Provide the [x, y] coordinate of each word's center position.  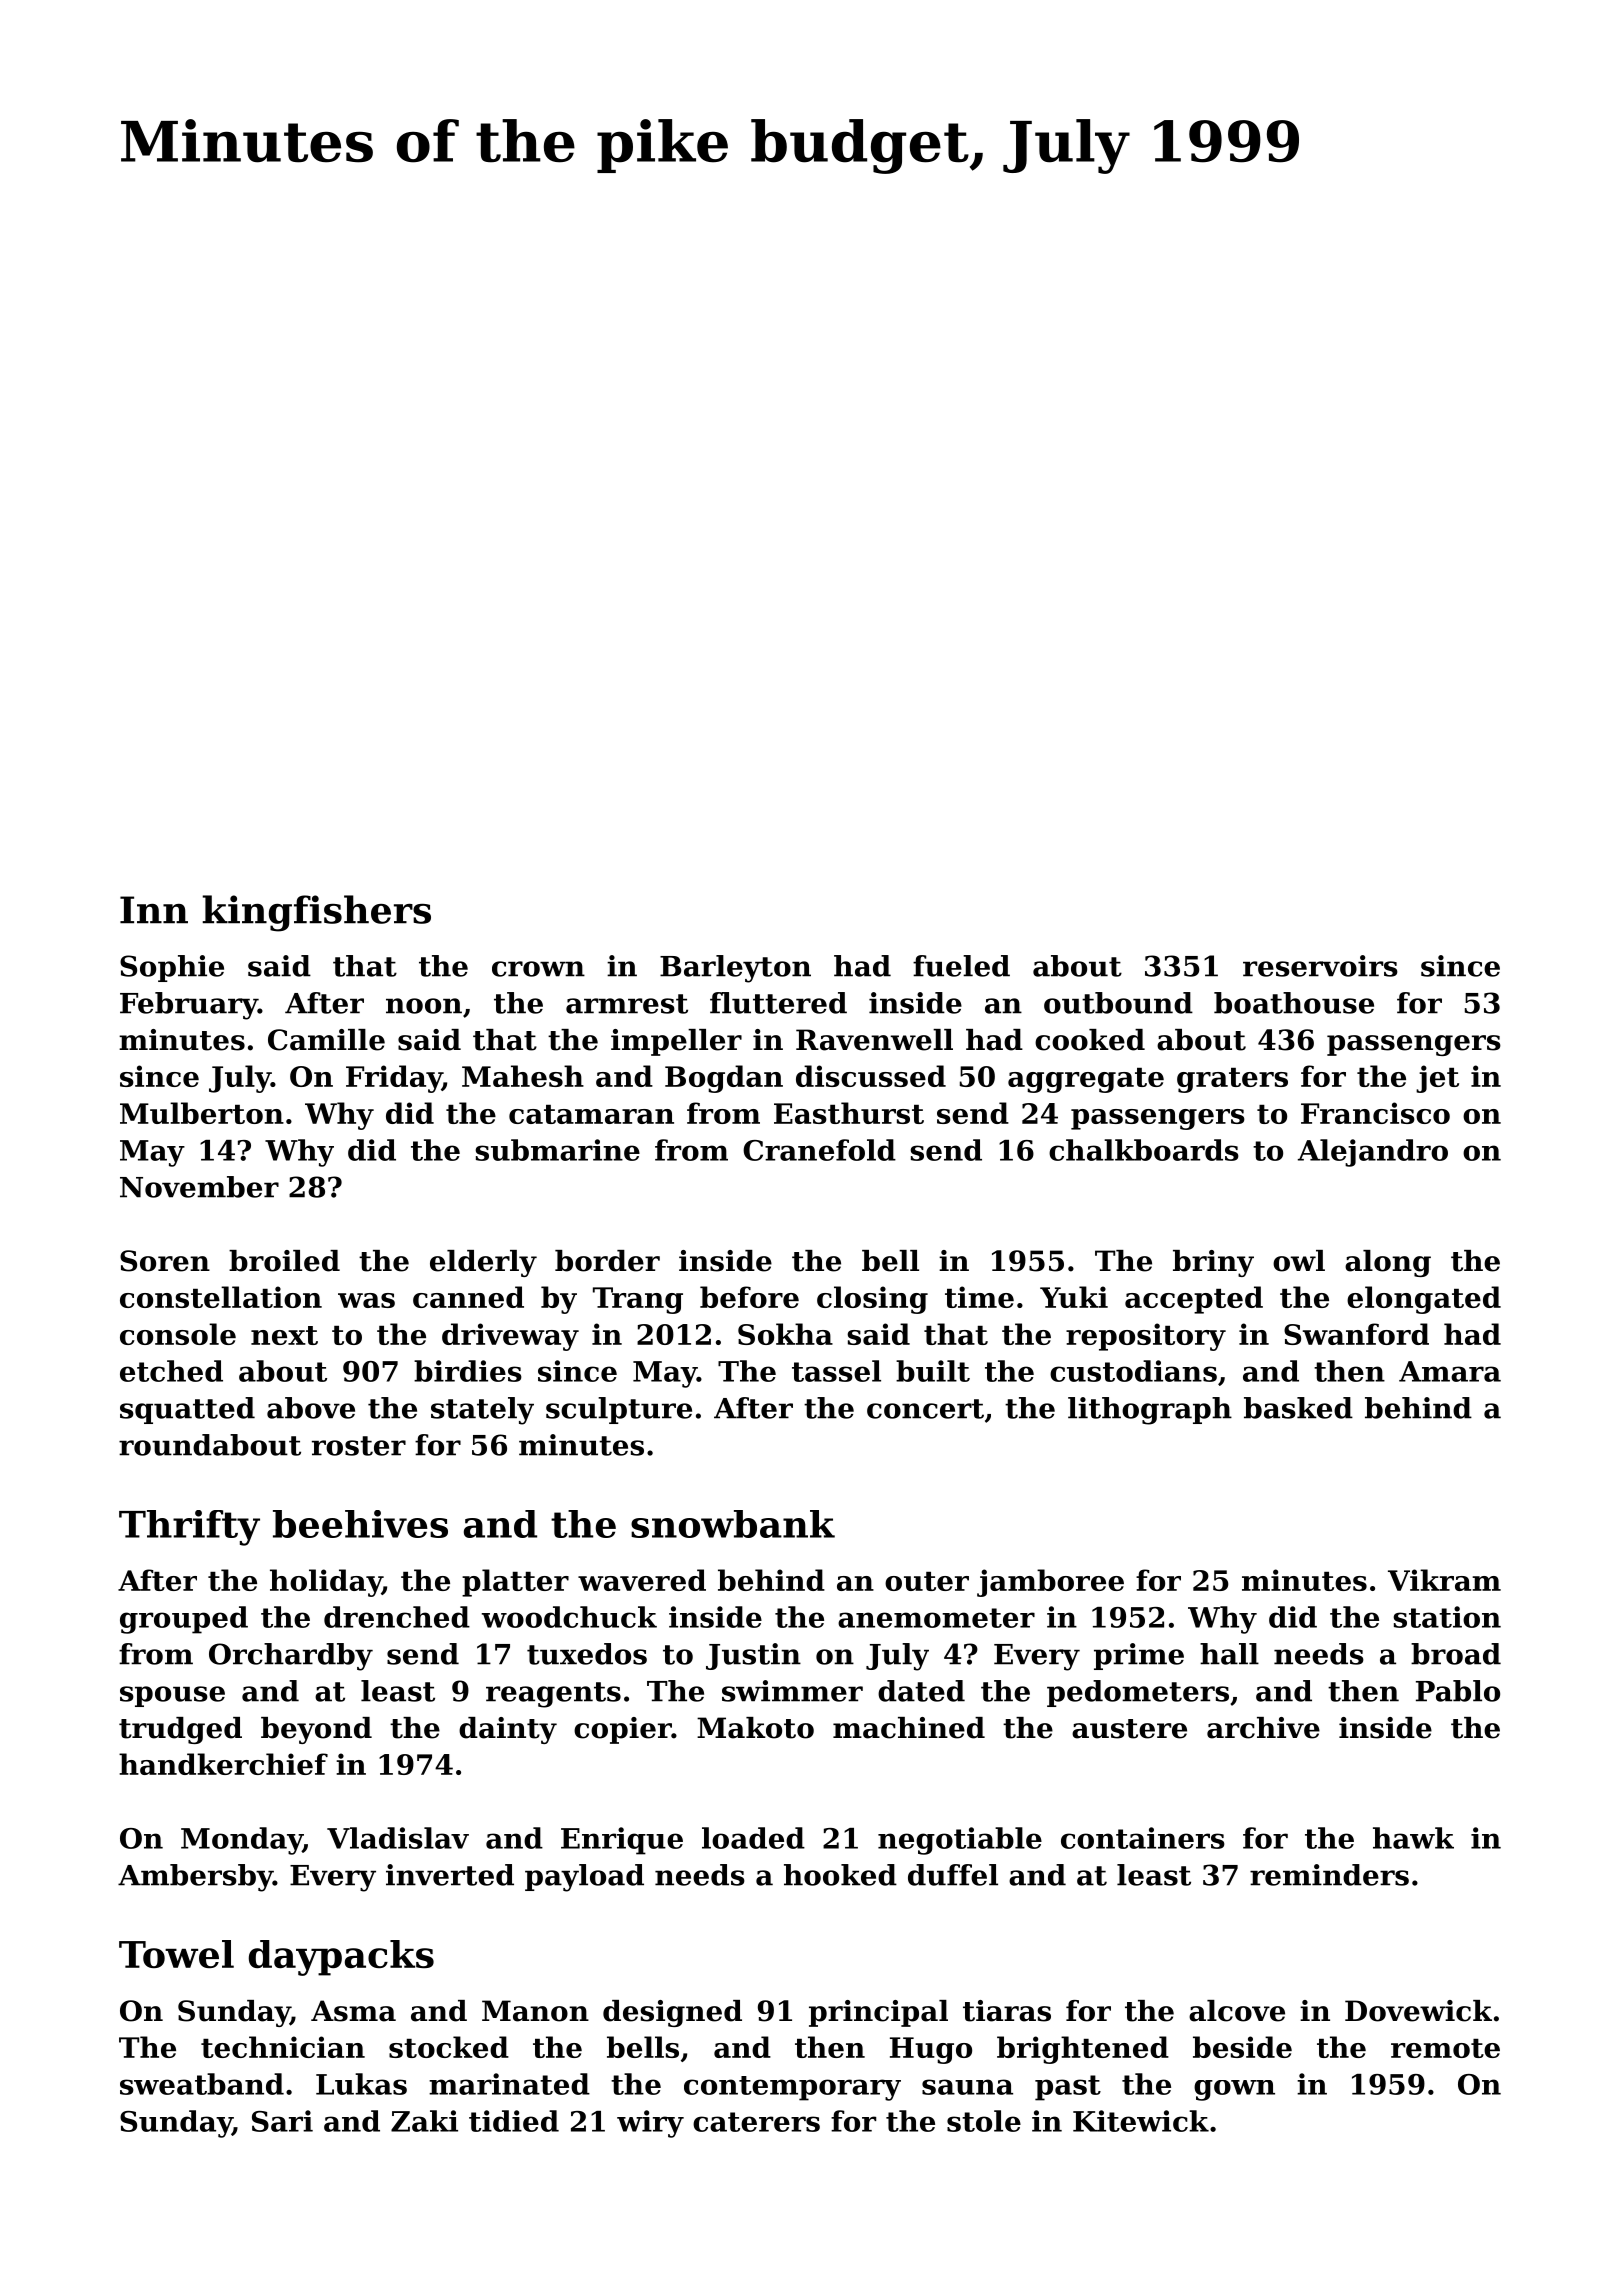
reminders [1329, 1875]
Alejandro [1373, 1153]
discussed [871, 1076]
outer [927, 1581]
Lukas [361, 2084]
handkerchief [223, 1764]
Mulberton [202, 1113]
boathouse [1294, 1003]
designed [672, 2013]
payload [584, 1878]
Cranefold [819, 1150]
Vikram [1444, 1580]
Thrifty [189, 1528]
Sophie [172, 968]
